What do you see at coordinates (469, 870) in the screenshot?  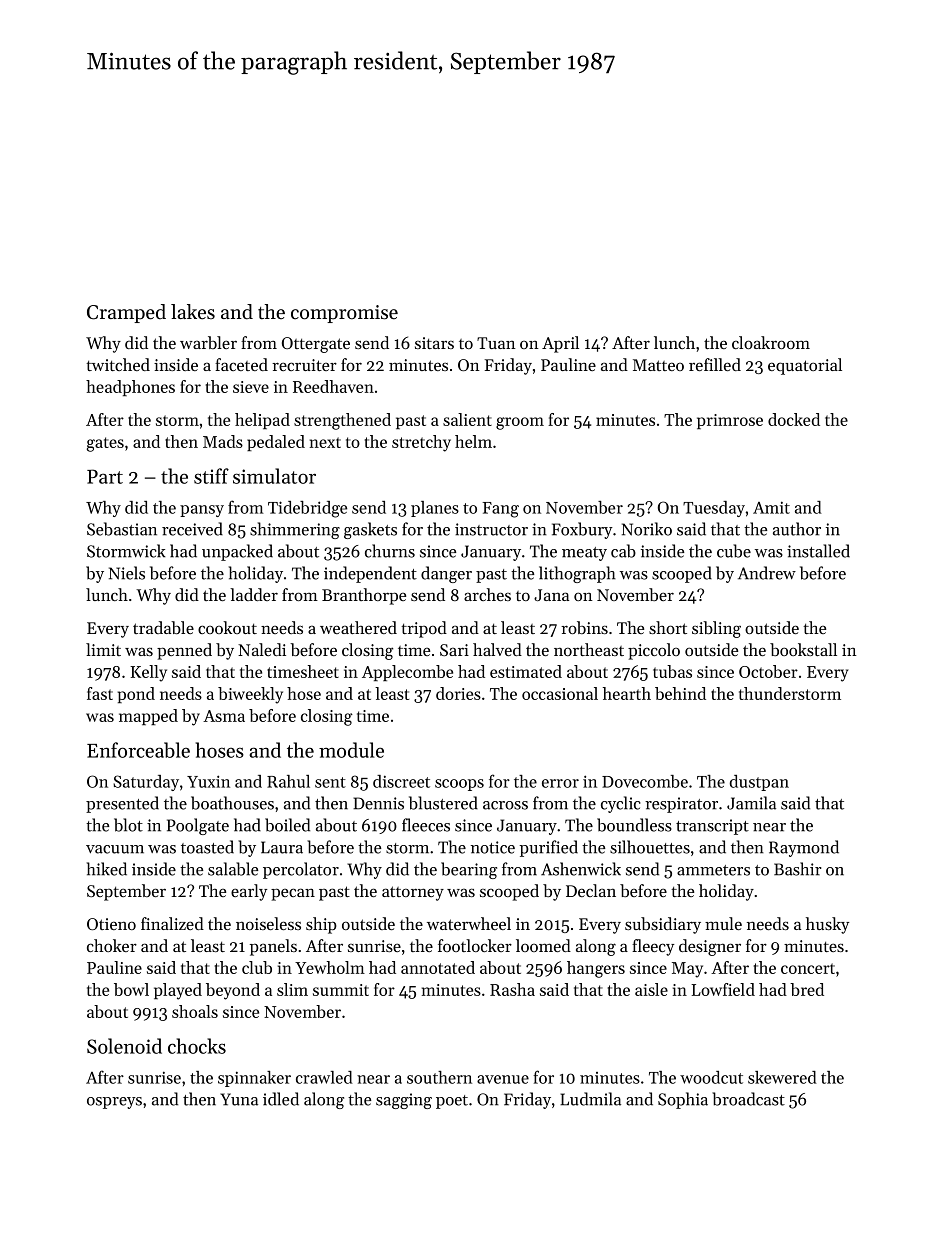 I see `bearing` at bounding box center [469, 870].
